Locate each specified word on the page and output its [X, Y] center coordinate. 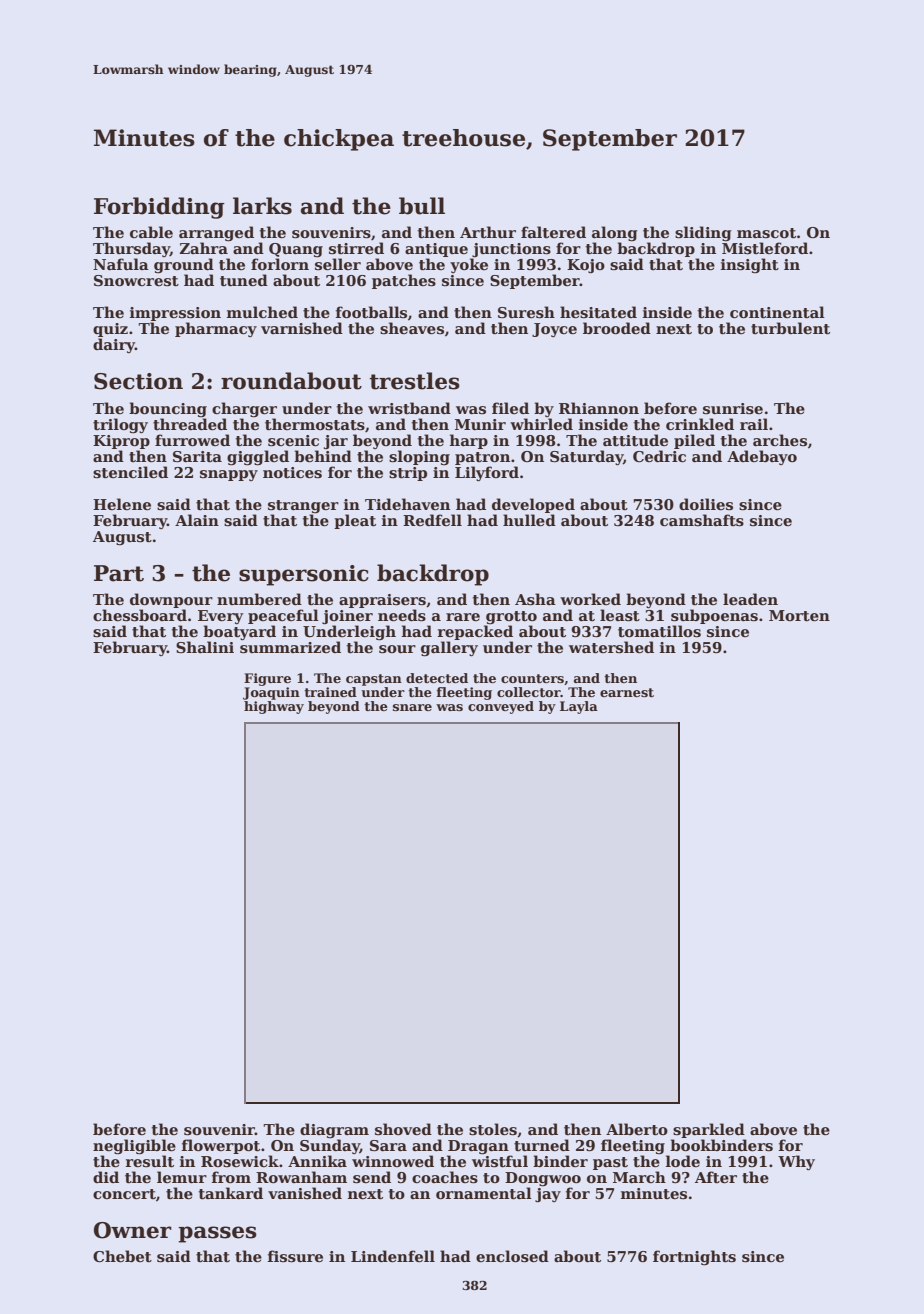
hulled [529, 520]
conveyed [501, 707]
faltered [553, 232]
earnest [627, 692]
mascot [766, 233]
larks [262, 206]
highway [274, 707]
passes [217, 1234]
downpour [171, 600]
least [620, 615]
